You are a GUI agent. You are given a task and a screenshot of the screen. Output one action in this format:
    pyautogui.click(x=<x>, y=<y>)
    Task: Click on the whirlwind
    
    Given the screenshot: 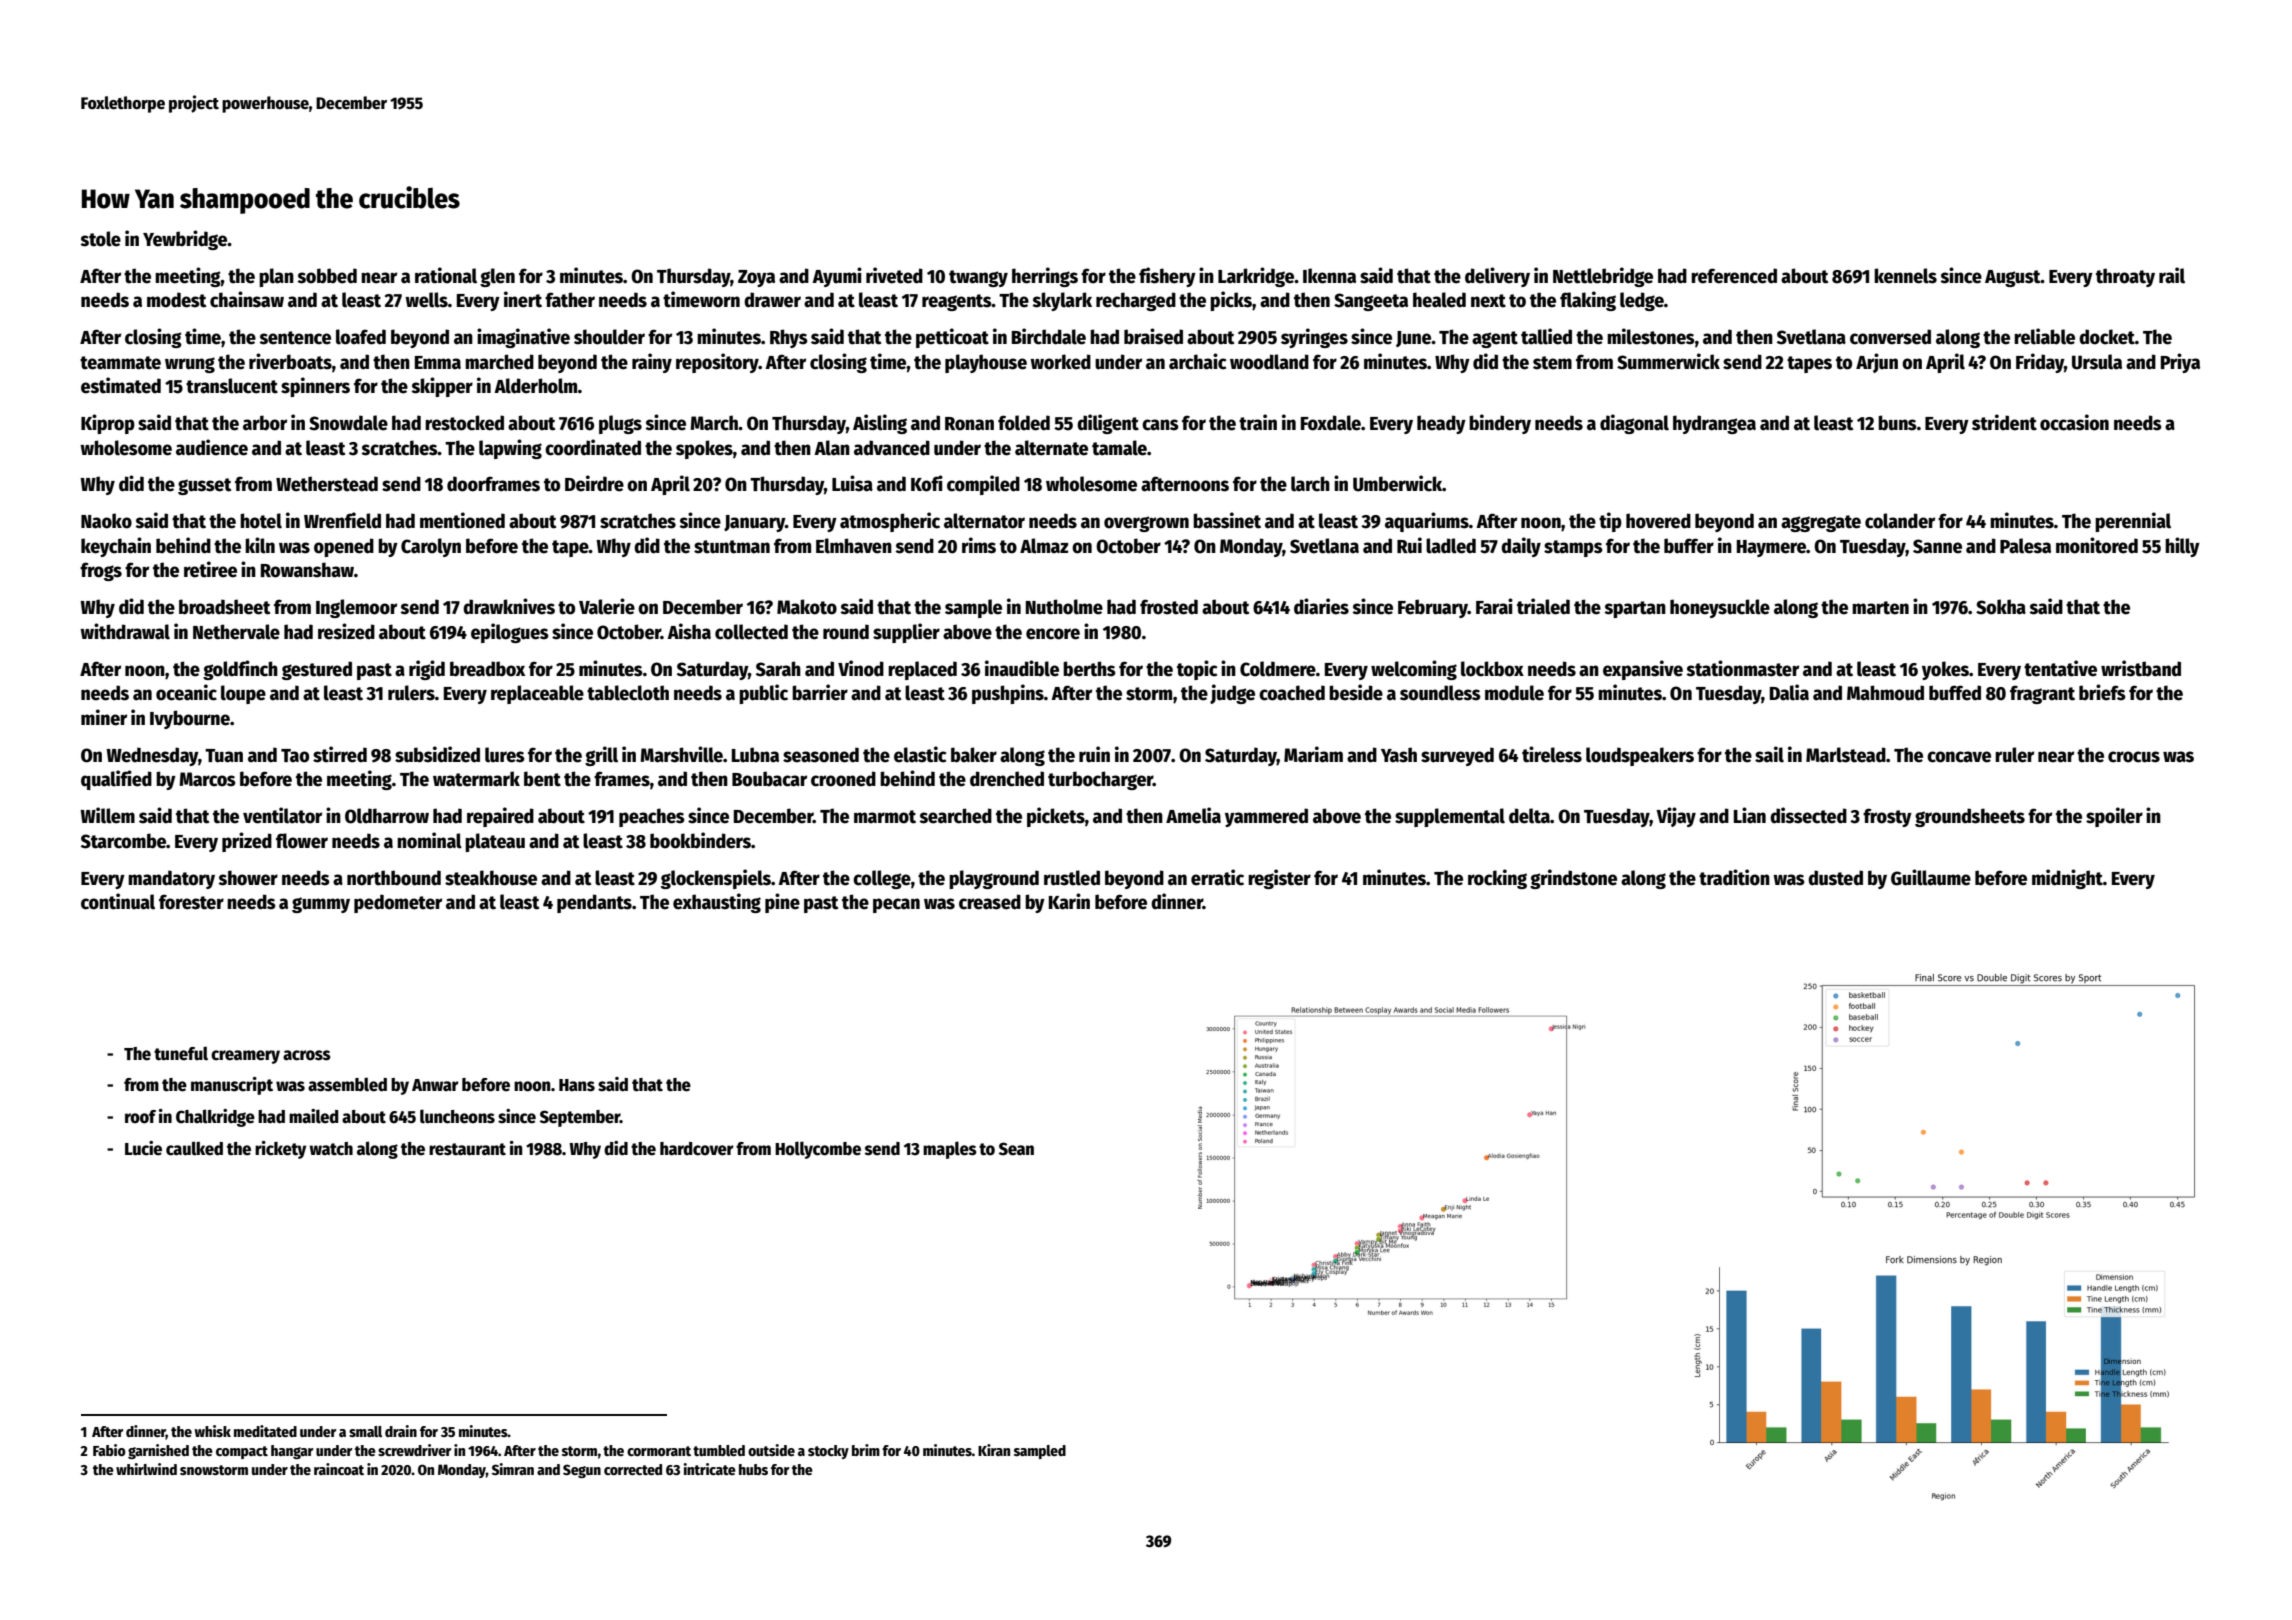 What is the action you would take?
    pyautogui.click(x=146, y=1469)
